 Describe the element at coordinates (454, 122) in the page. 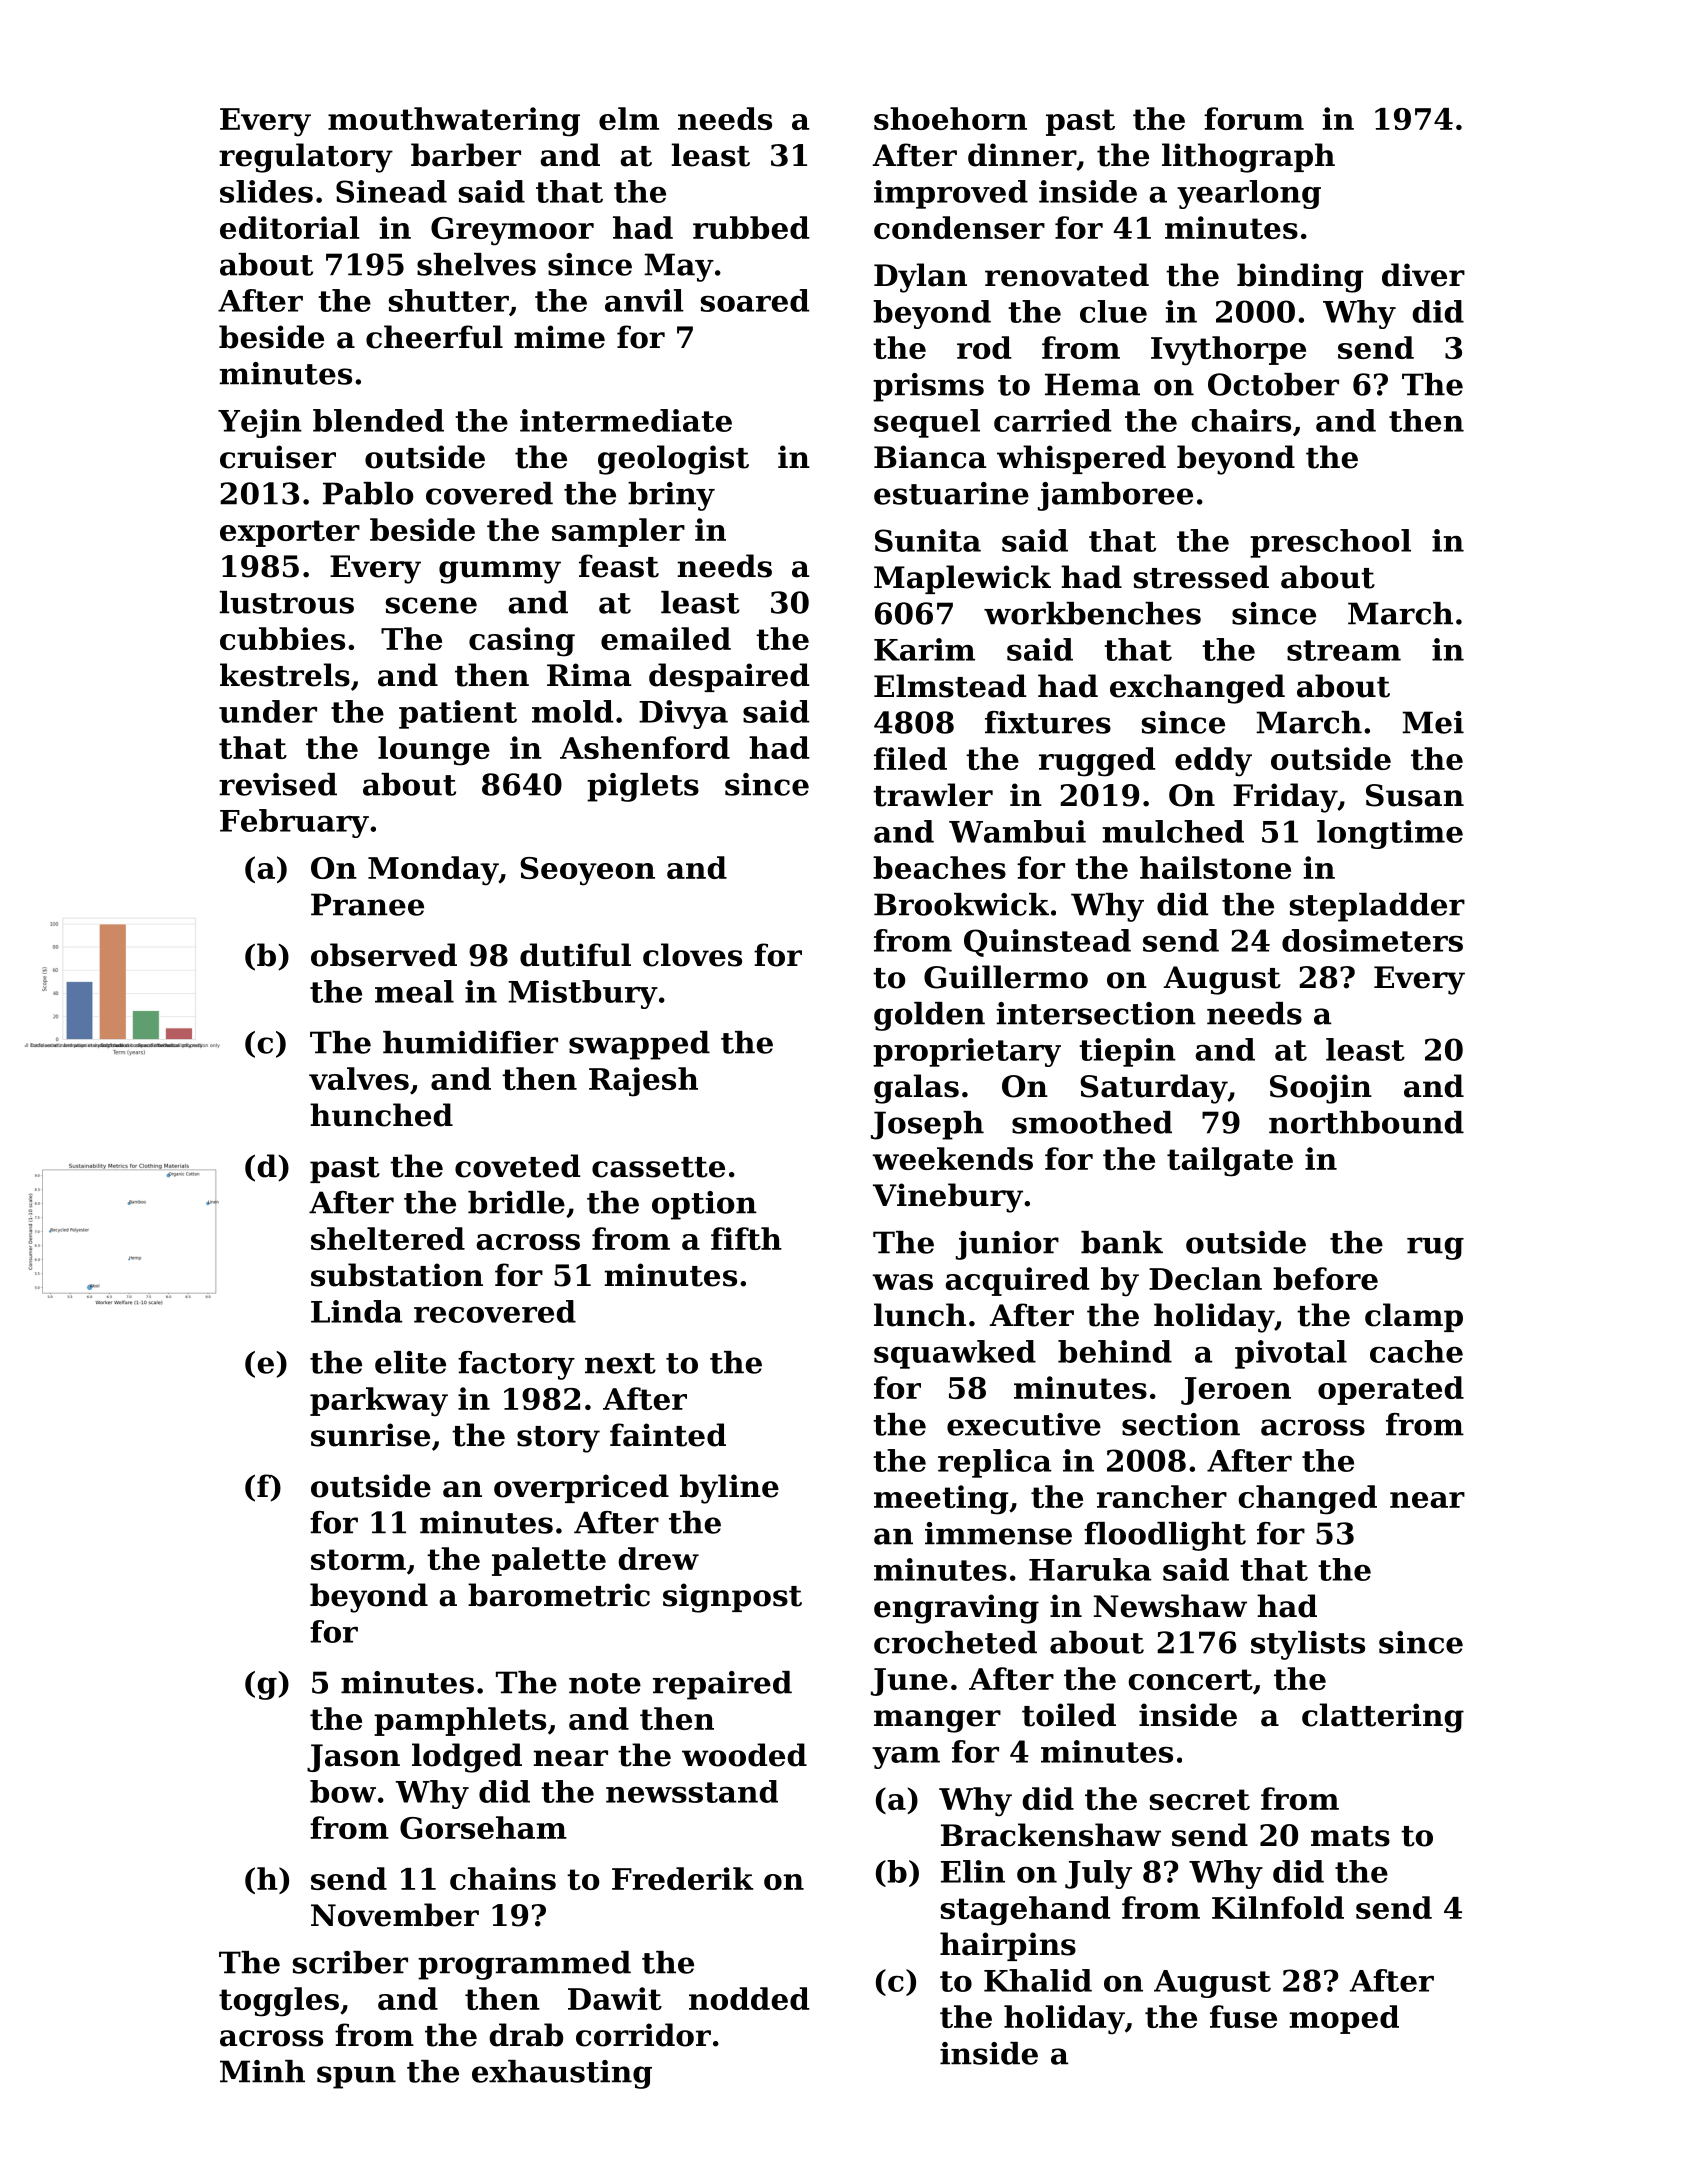

I see `mouthwatering` at that location.
